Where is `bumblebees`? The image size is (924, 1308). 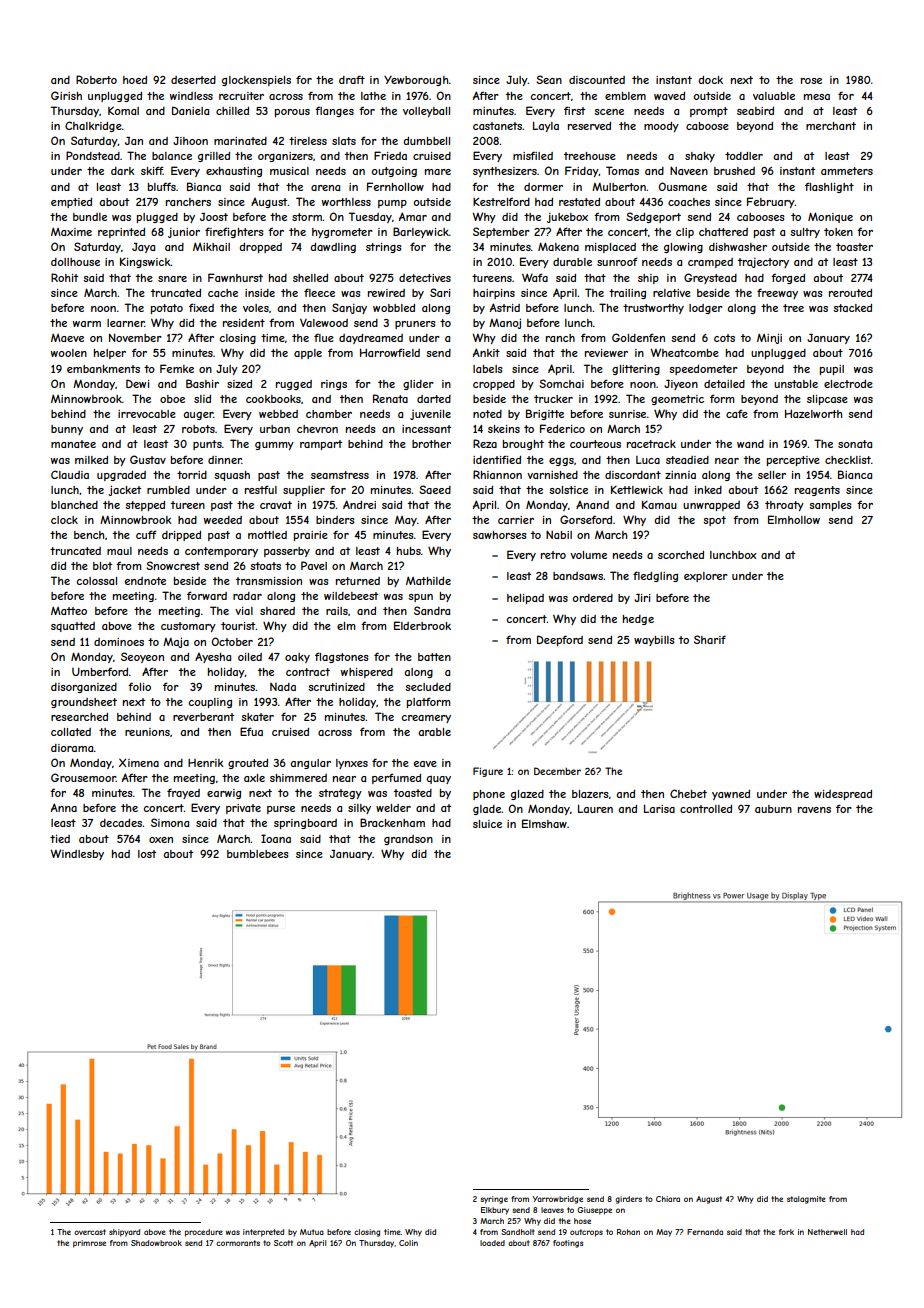 bumblebees is located at coordinates (258, 854).
